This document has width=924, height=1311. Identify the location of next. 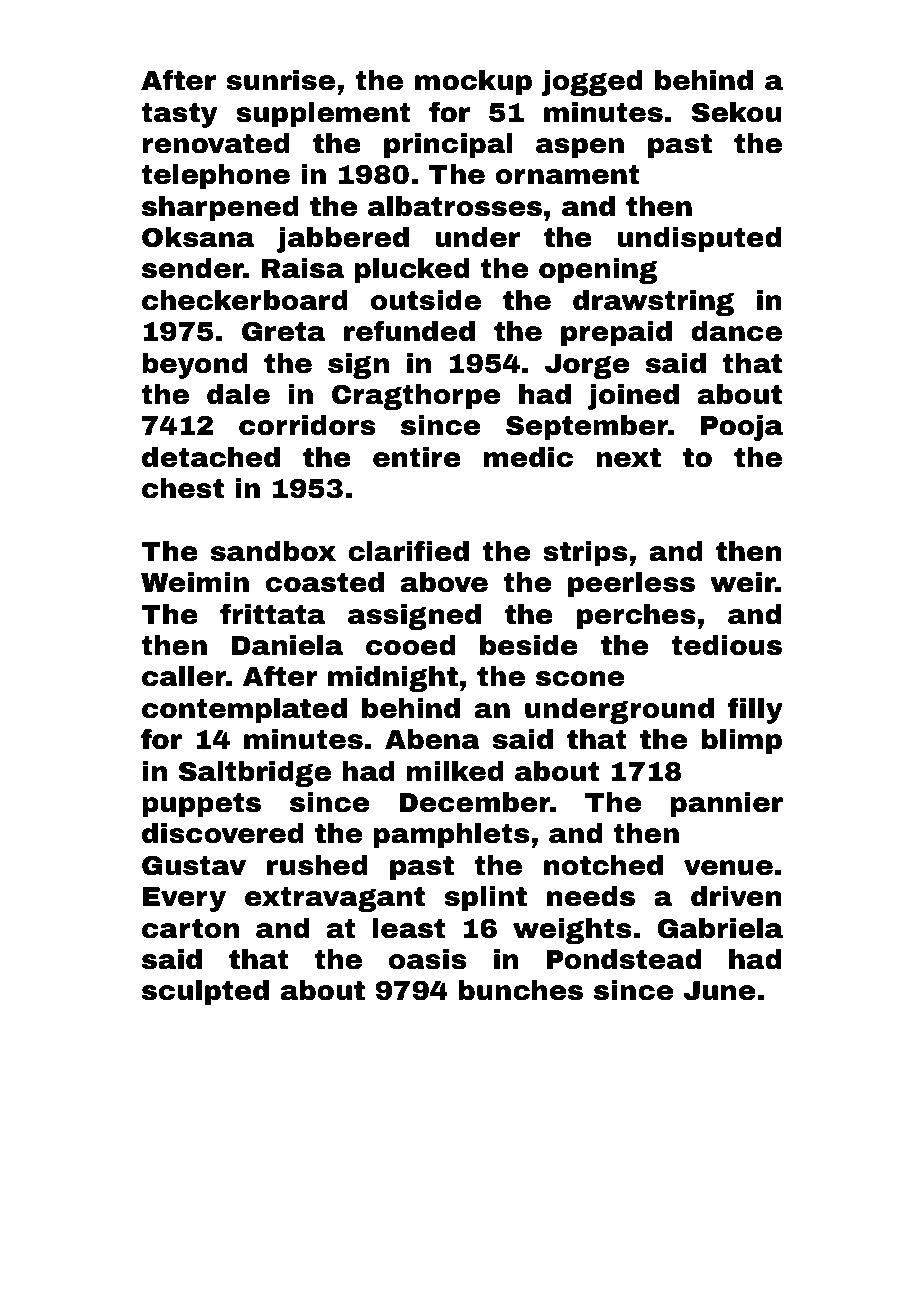
(628, 458).
